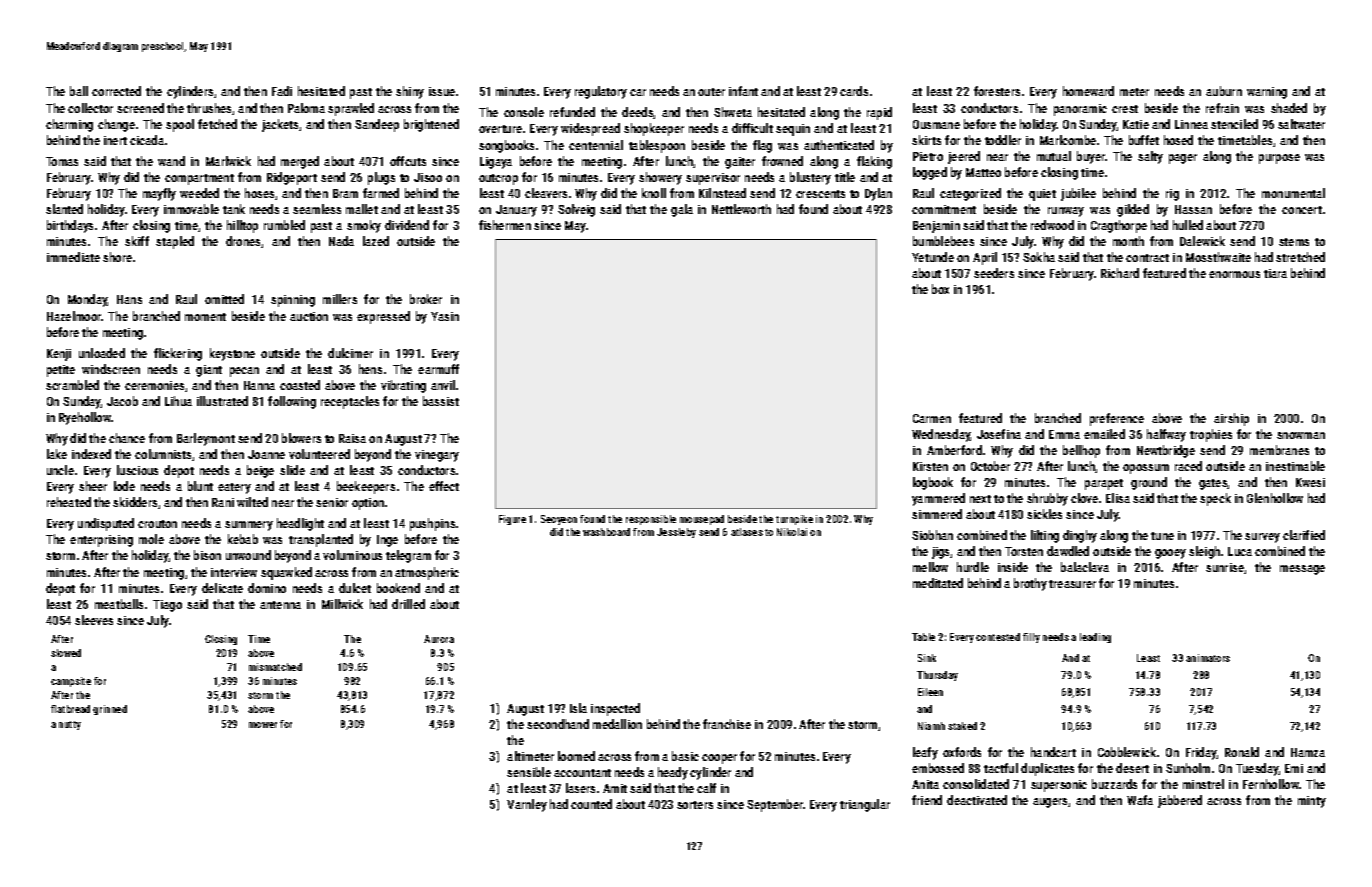 This screenshot has height=887, width=1372. I want to click on enormous, so click(1234, 274).
